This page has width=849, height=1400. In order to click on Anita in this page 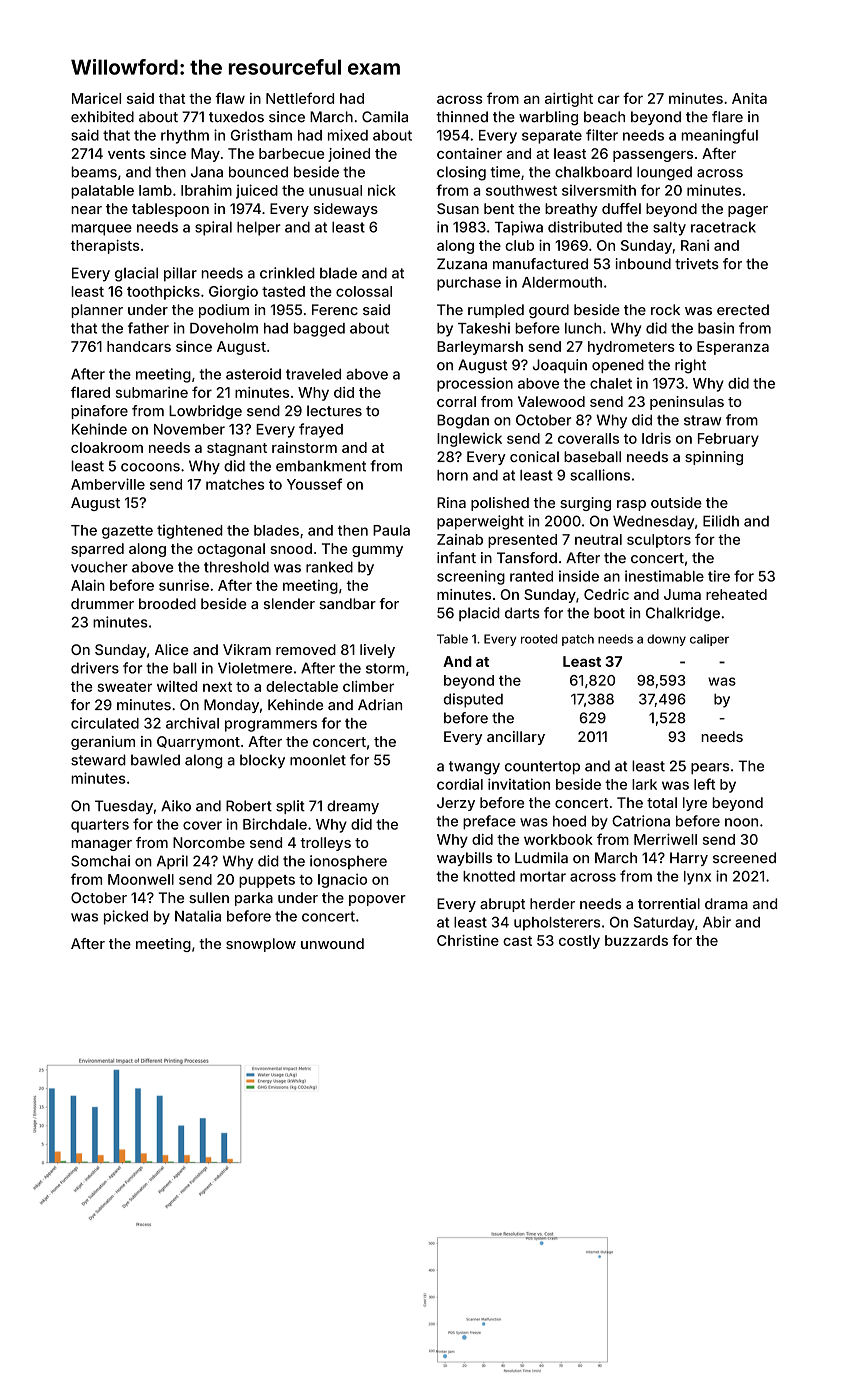, I will do `click(749, 98)`.
